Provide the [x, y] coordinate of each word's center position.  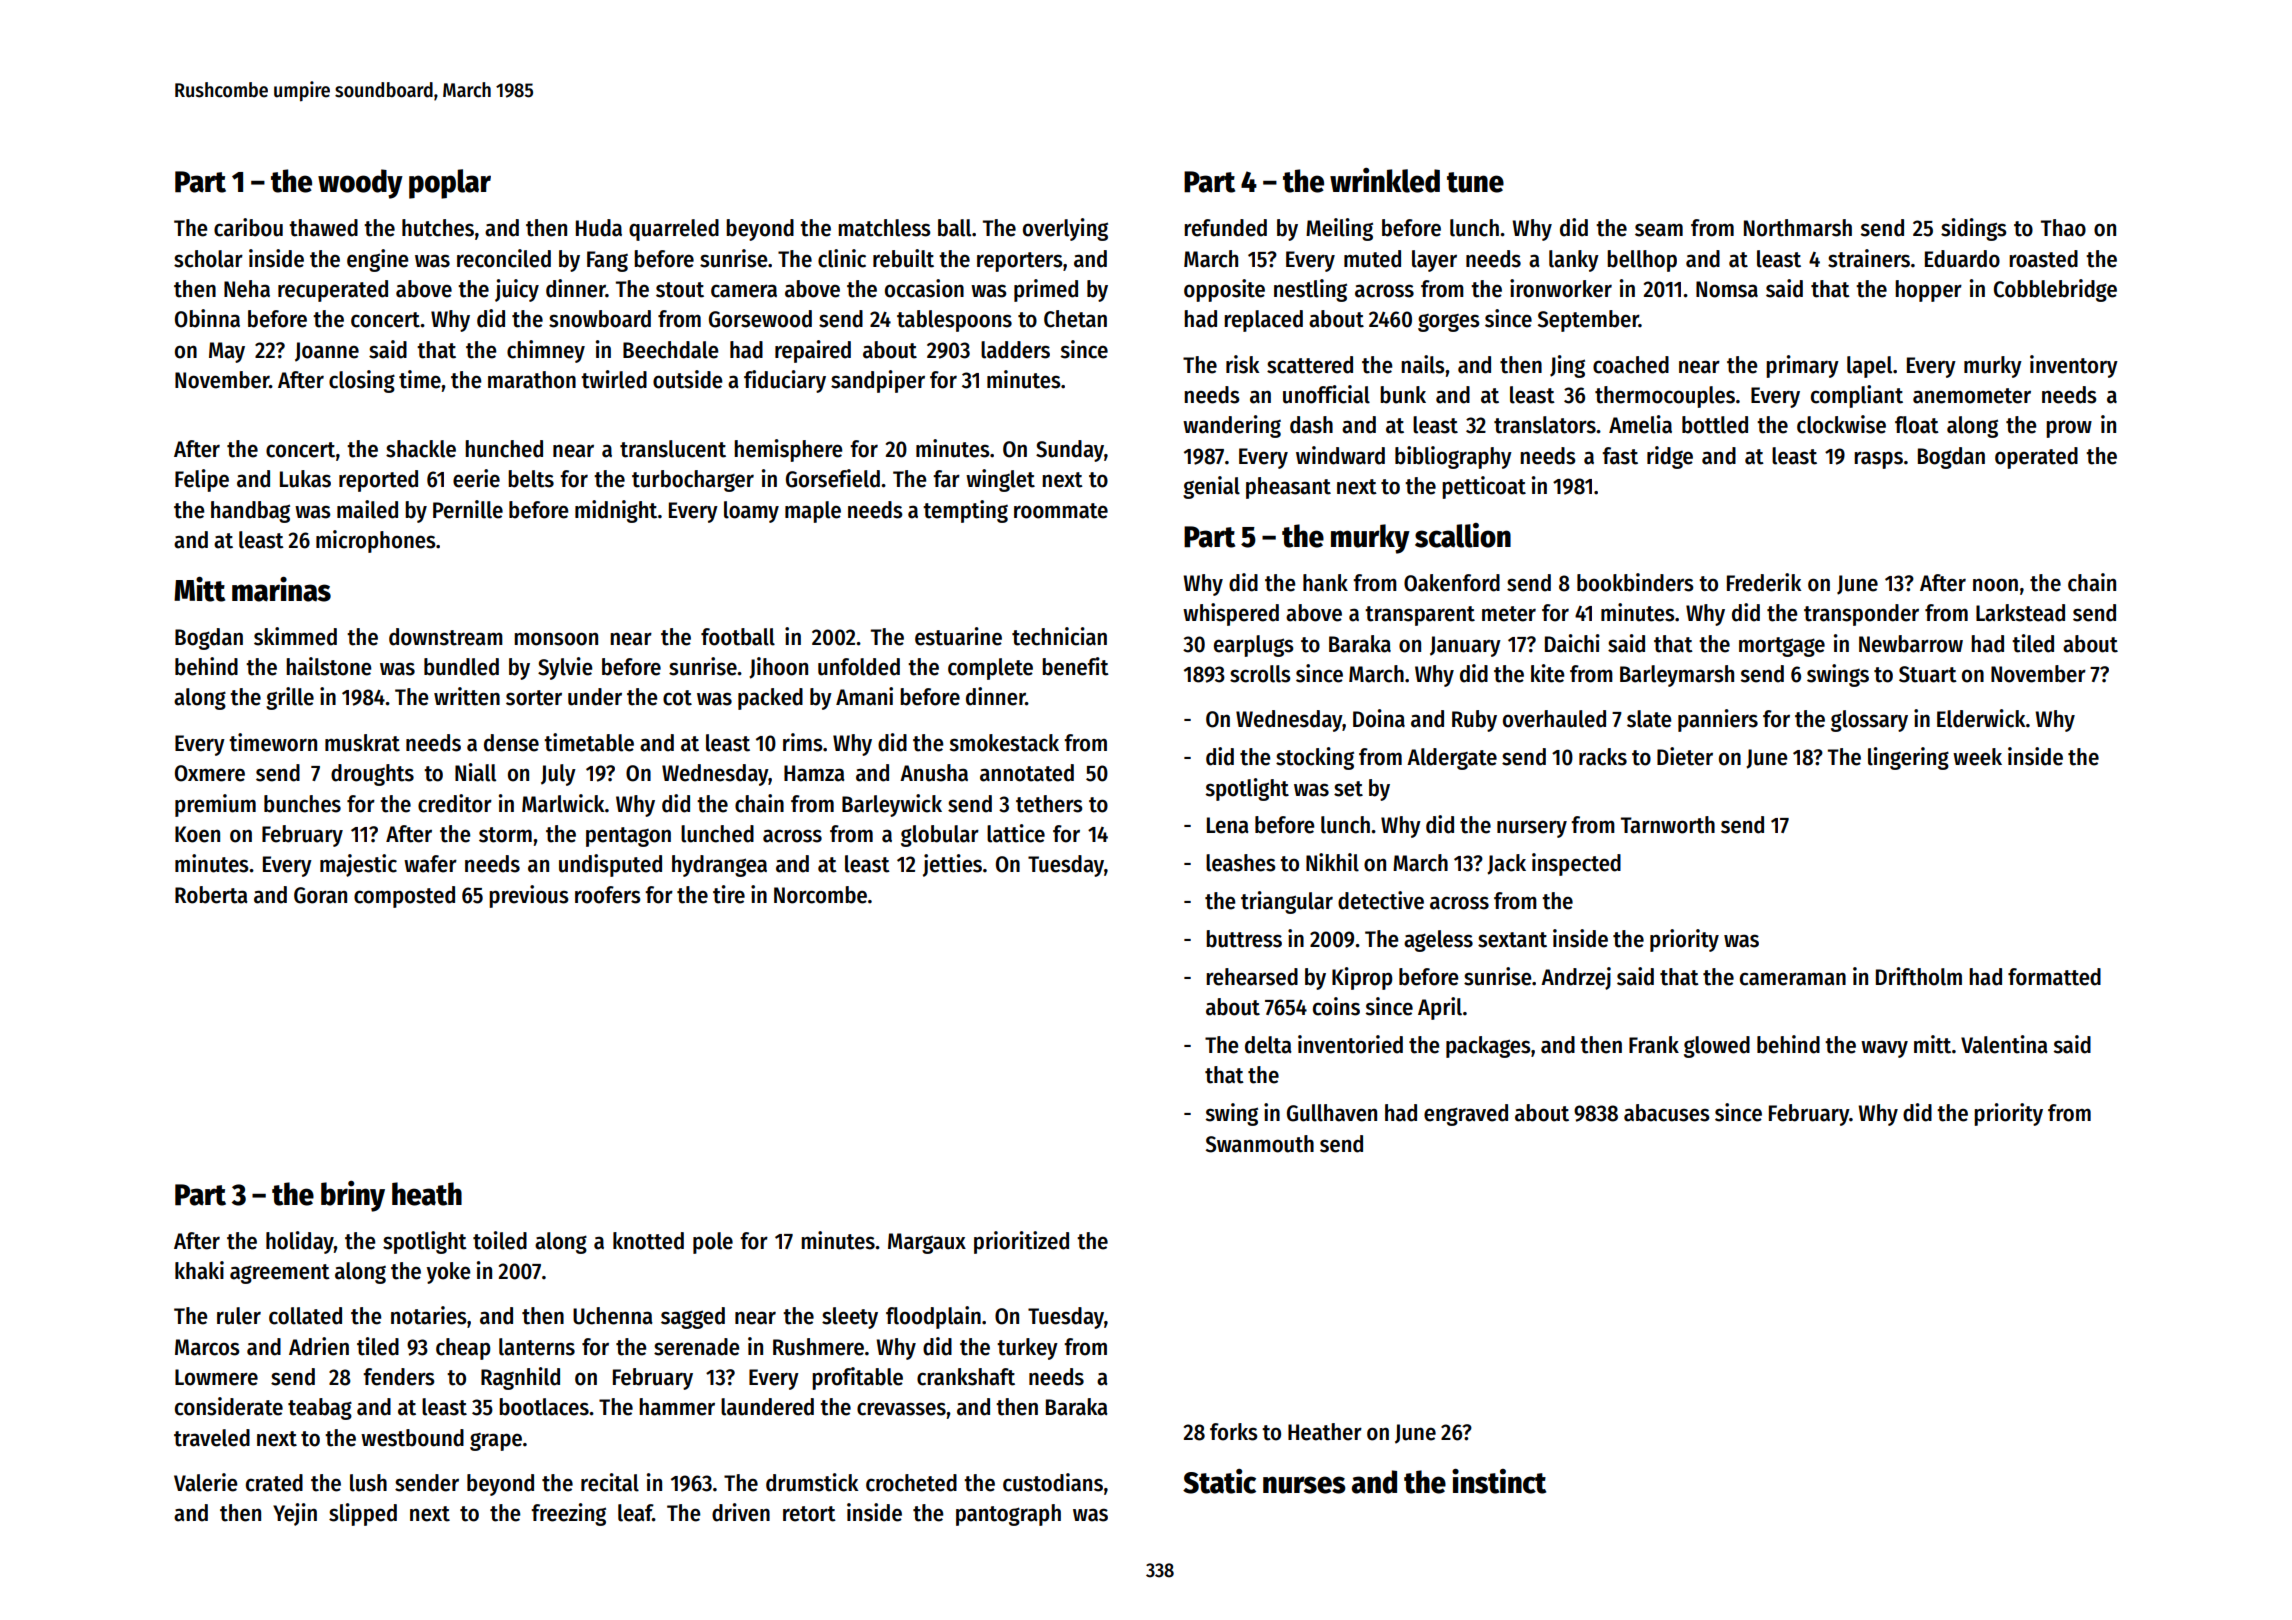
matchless [884, 228]
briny [353, 1196]
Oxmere [210, 773]
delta [1268, 1045]
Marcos [207, 1347]
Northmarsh [1798, 228]
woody [360, 184]
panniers [1718, 720]
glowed [1717, 1047]
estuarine [958, 636]
